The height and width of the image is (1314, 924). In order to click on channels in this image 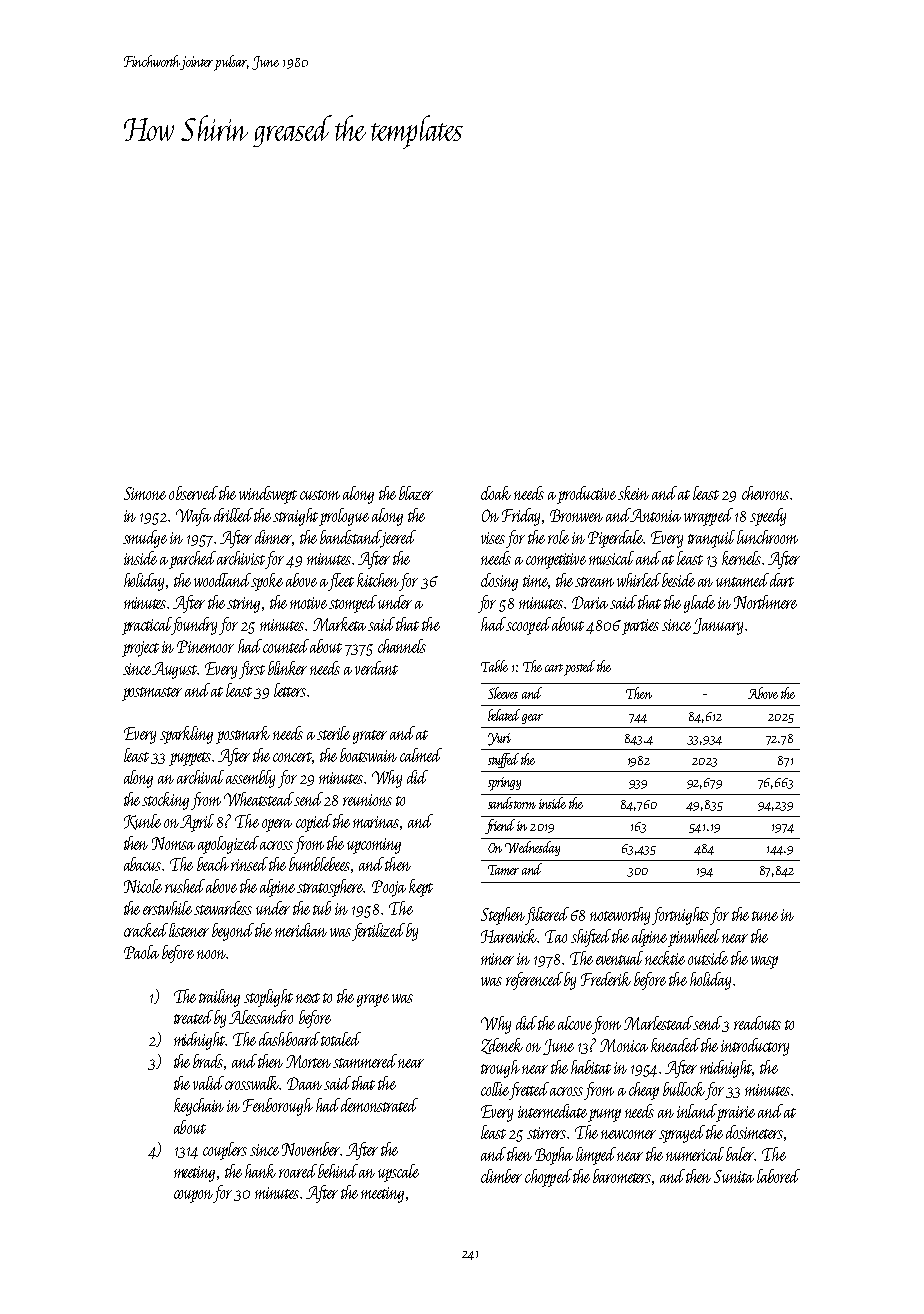, I will do `click(402, 646)`.
